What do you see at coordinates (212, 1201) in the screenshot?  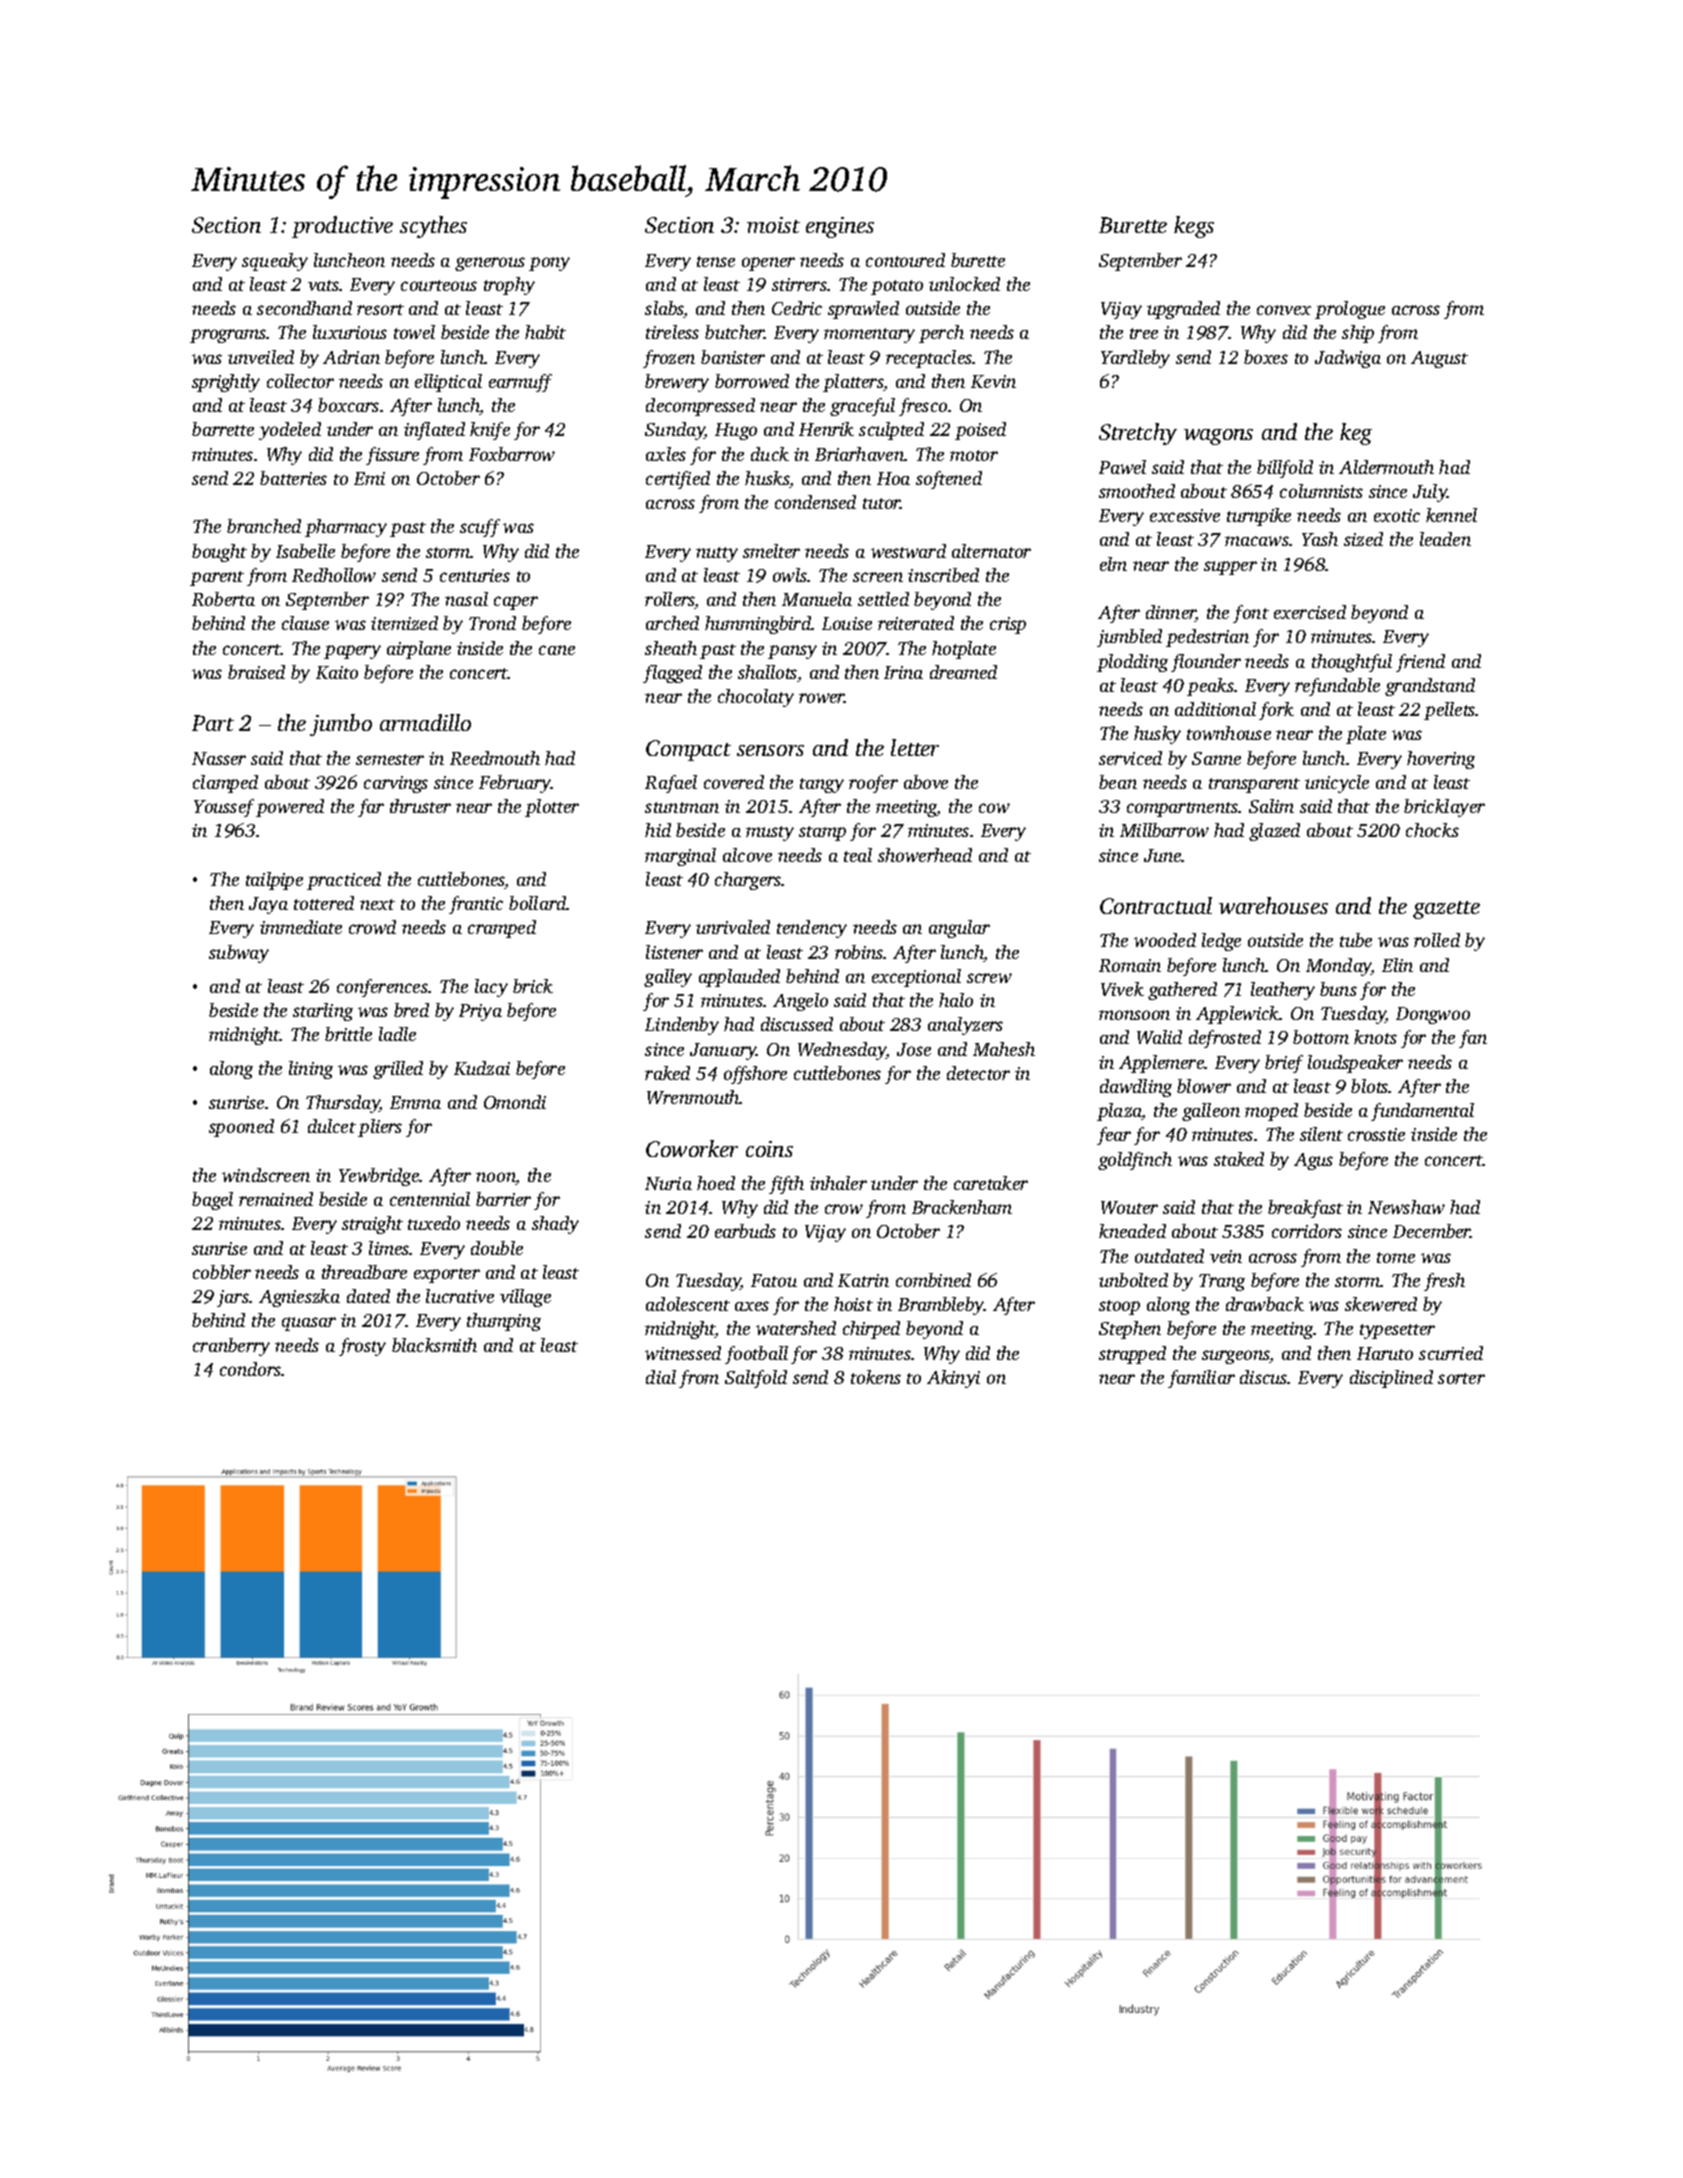 I see `bagel` at bounding box center [212, 1201].
